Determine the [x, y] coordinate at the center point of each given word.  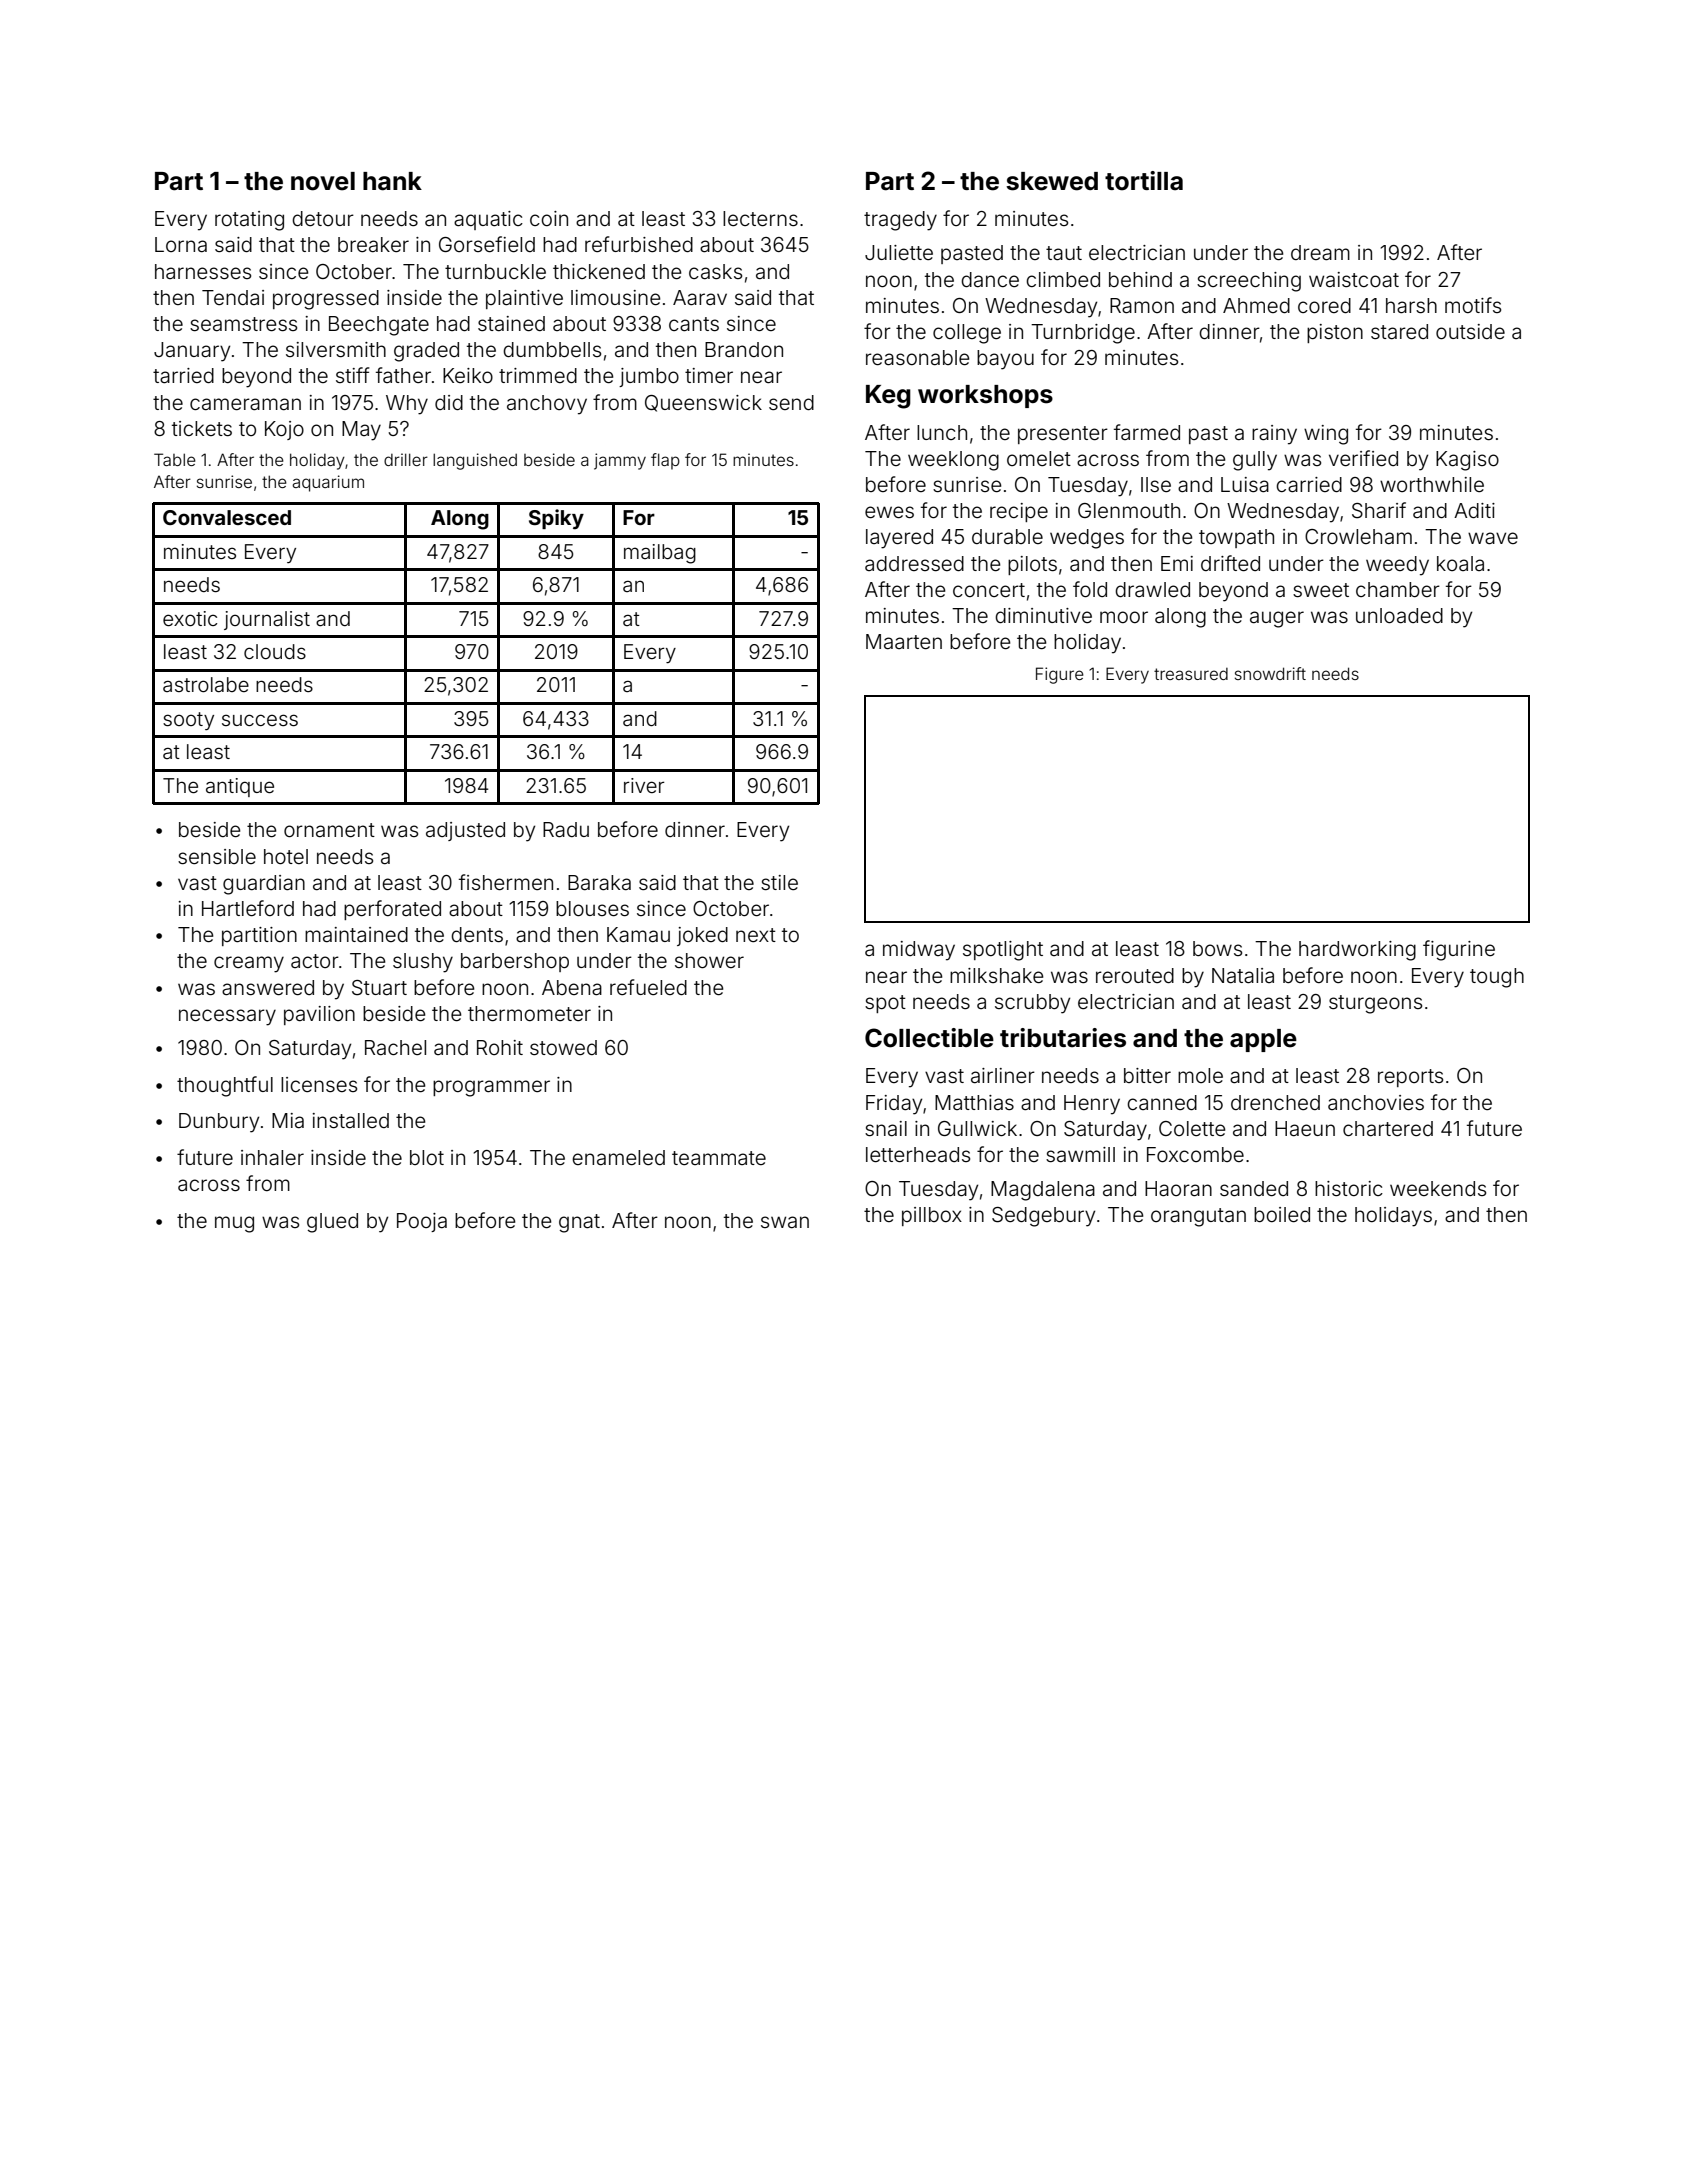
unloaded [1399, 615]
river [644, 785]
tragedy [900, 221]
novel [323, 181]
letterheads [918, 1154]
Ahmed [1256, 305]
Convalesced [227, 517]
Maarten [904, 641]
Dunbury [219, 1123]
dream [1320, 252]
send [791, 402]
